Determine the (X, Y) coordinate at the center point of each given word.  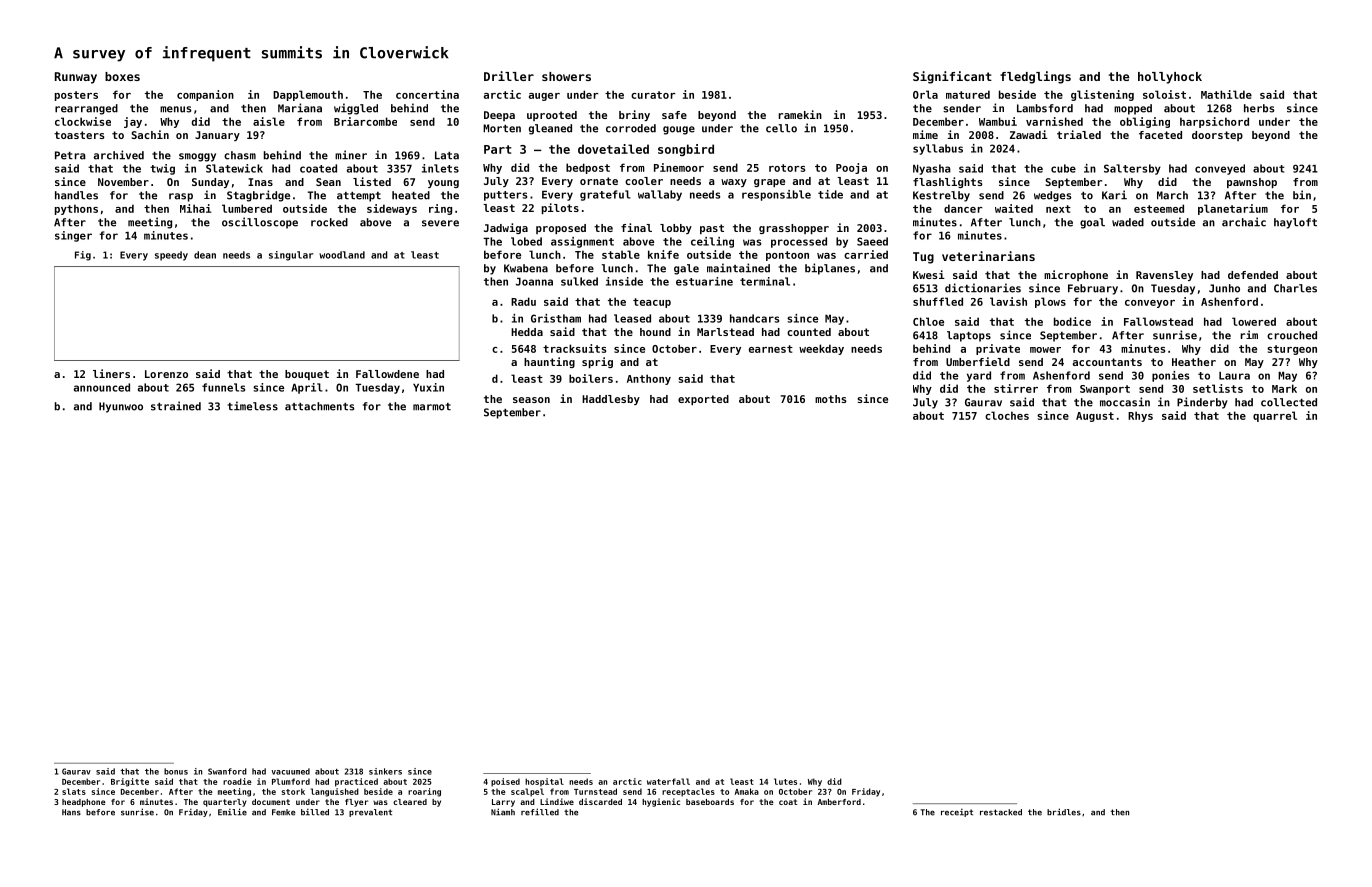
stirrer (1016, 388)
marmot (432, 407)
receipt (957, 813)
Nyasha (932, 169)
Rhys (1140, 416)
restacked (1001, 812)
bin (1302, 195)
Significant (952, 77)
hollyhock (1170, 78)
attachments (320, 406)
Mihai (195, 208)
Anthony (649, 379)
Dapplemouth (308, 95)
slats (74, 791)
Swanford (227, 771)
